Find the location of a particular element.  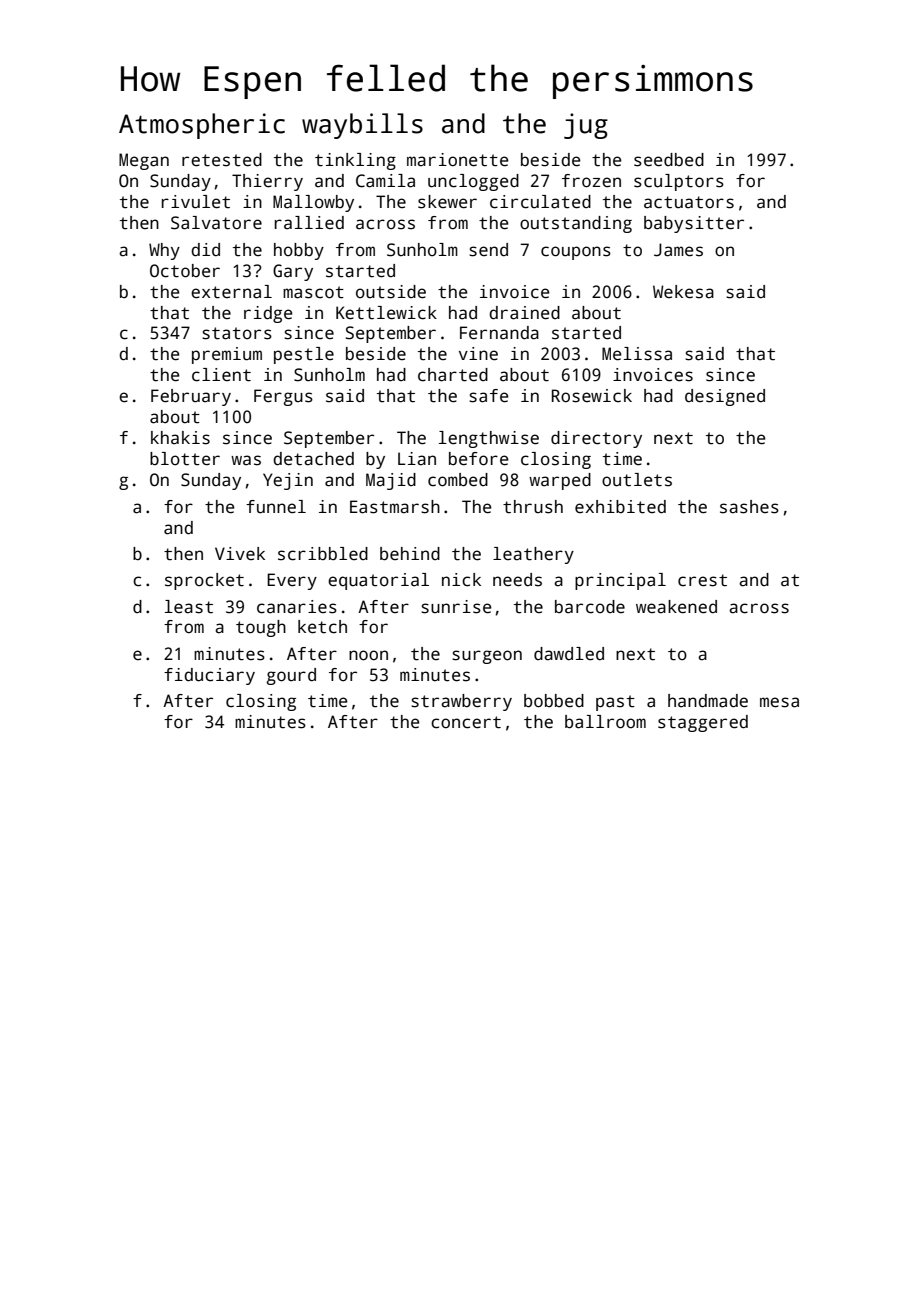

Atmospheric is located at coordinates (202, 126).
